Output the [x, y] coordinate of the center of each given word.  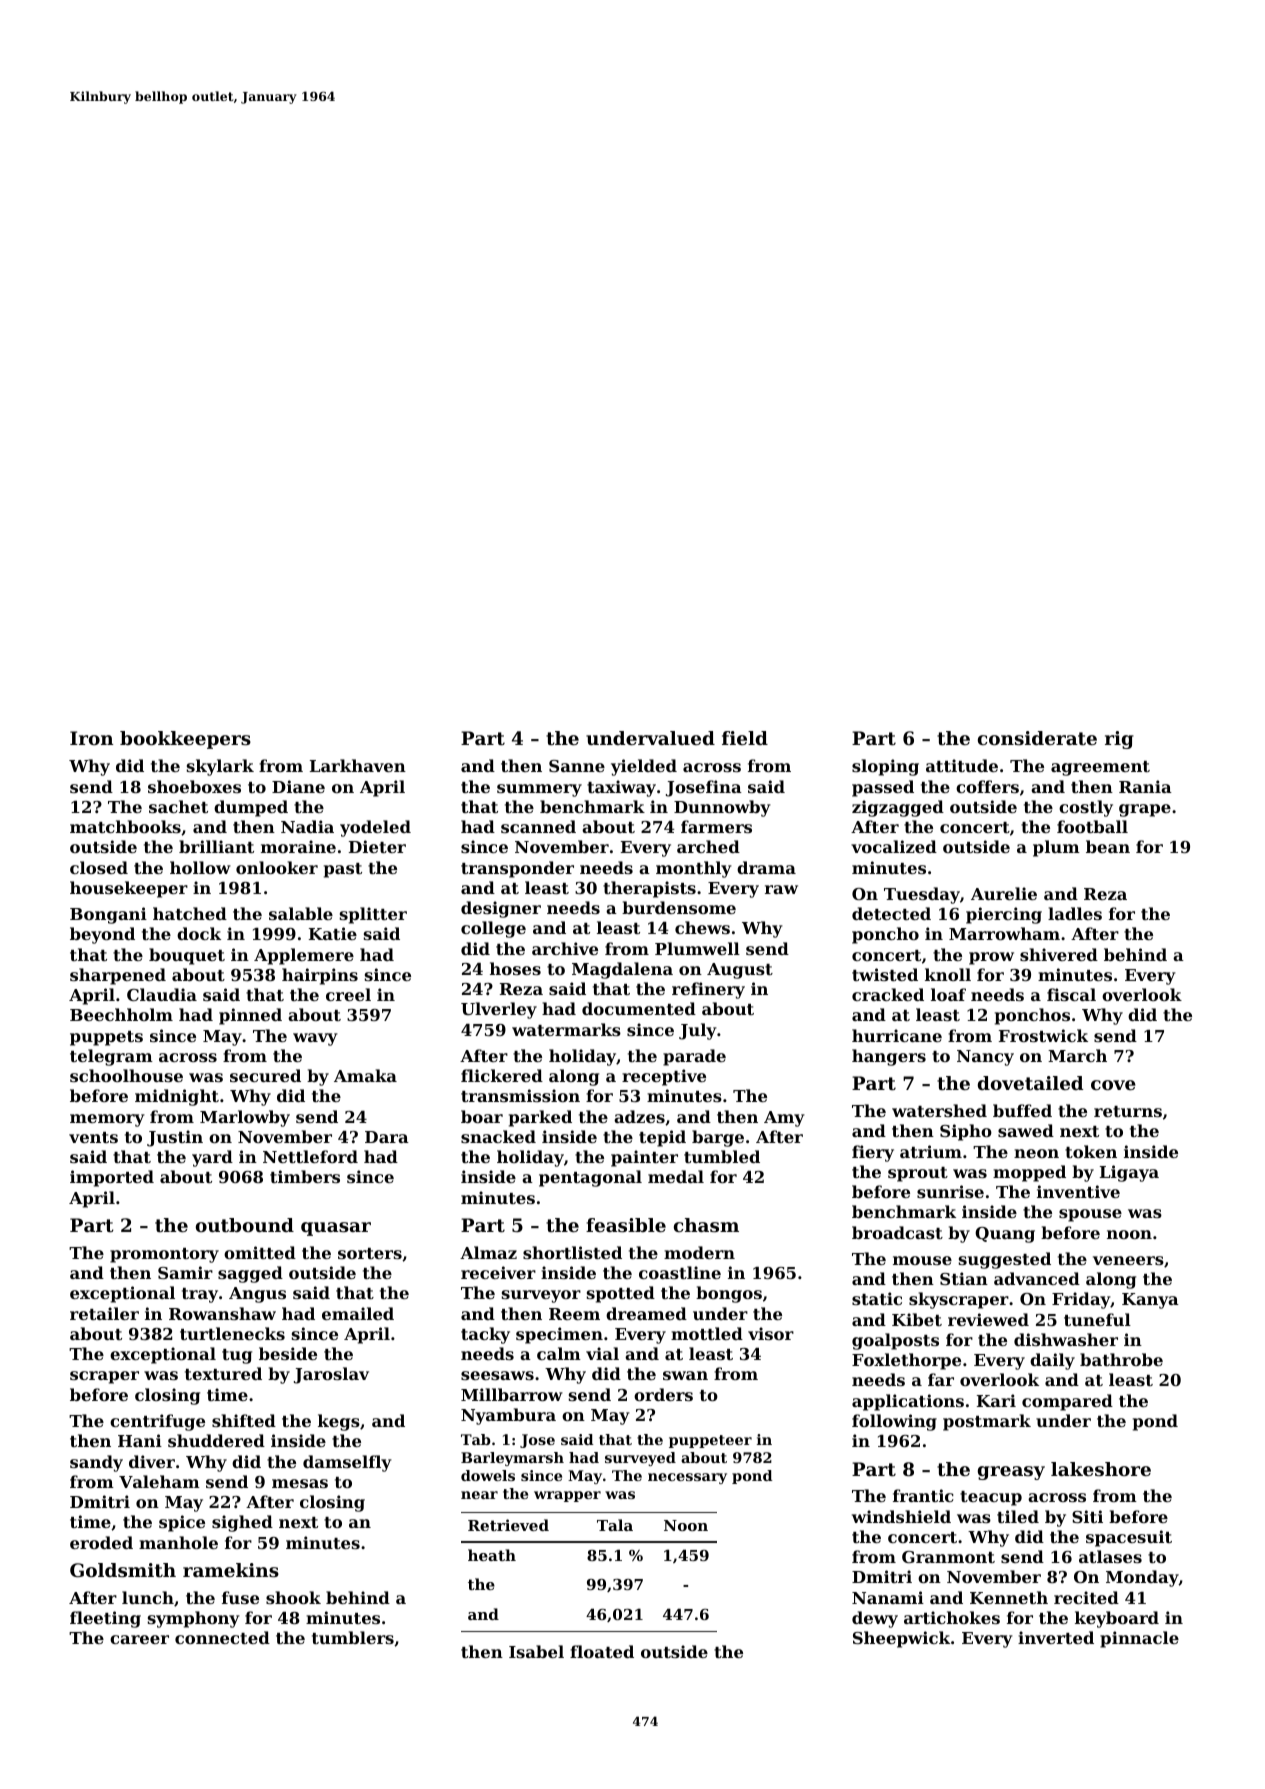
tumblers [353, 1637]
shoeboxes [194, 786]
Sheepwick [901, 1639]
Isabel [536, 1651]
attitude [962, 765]
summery [539, 790]
